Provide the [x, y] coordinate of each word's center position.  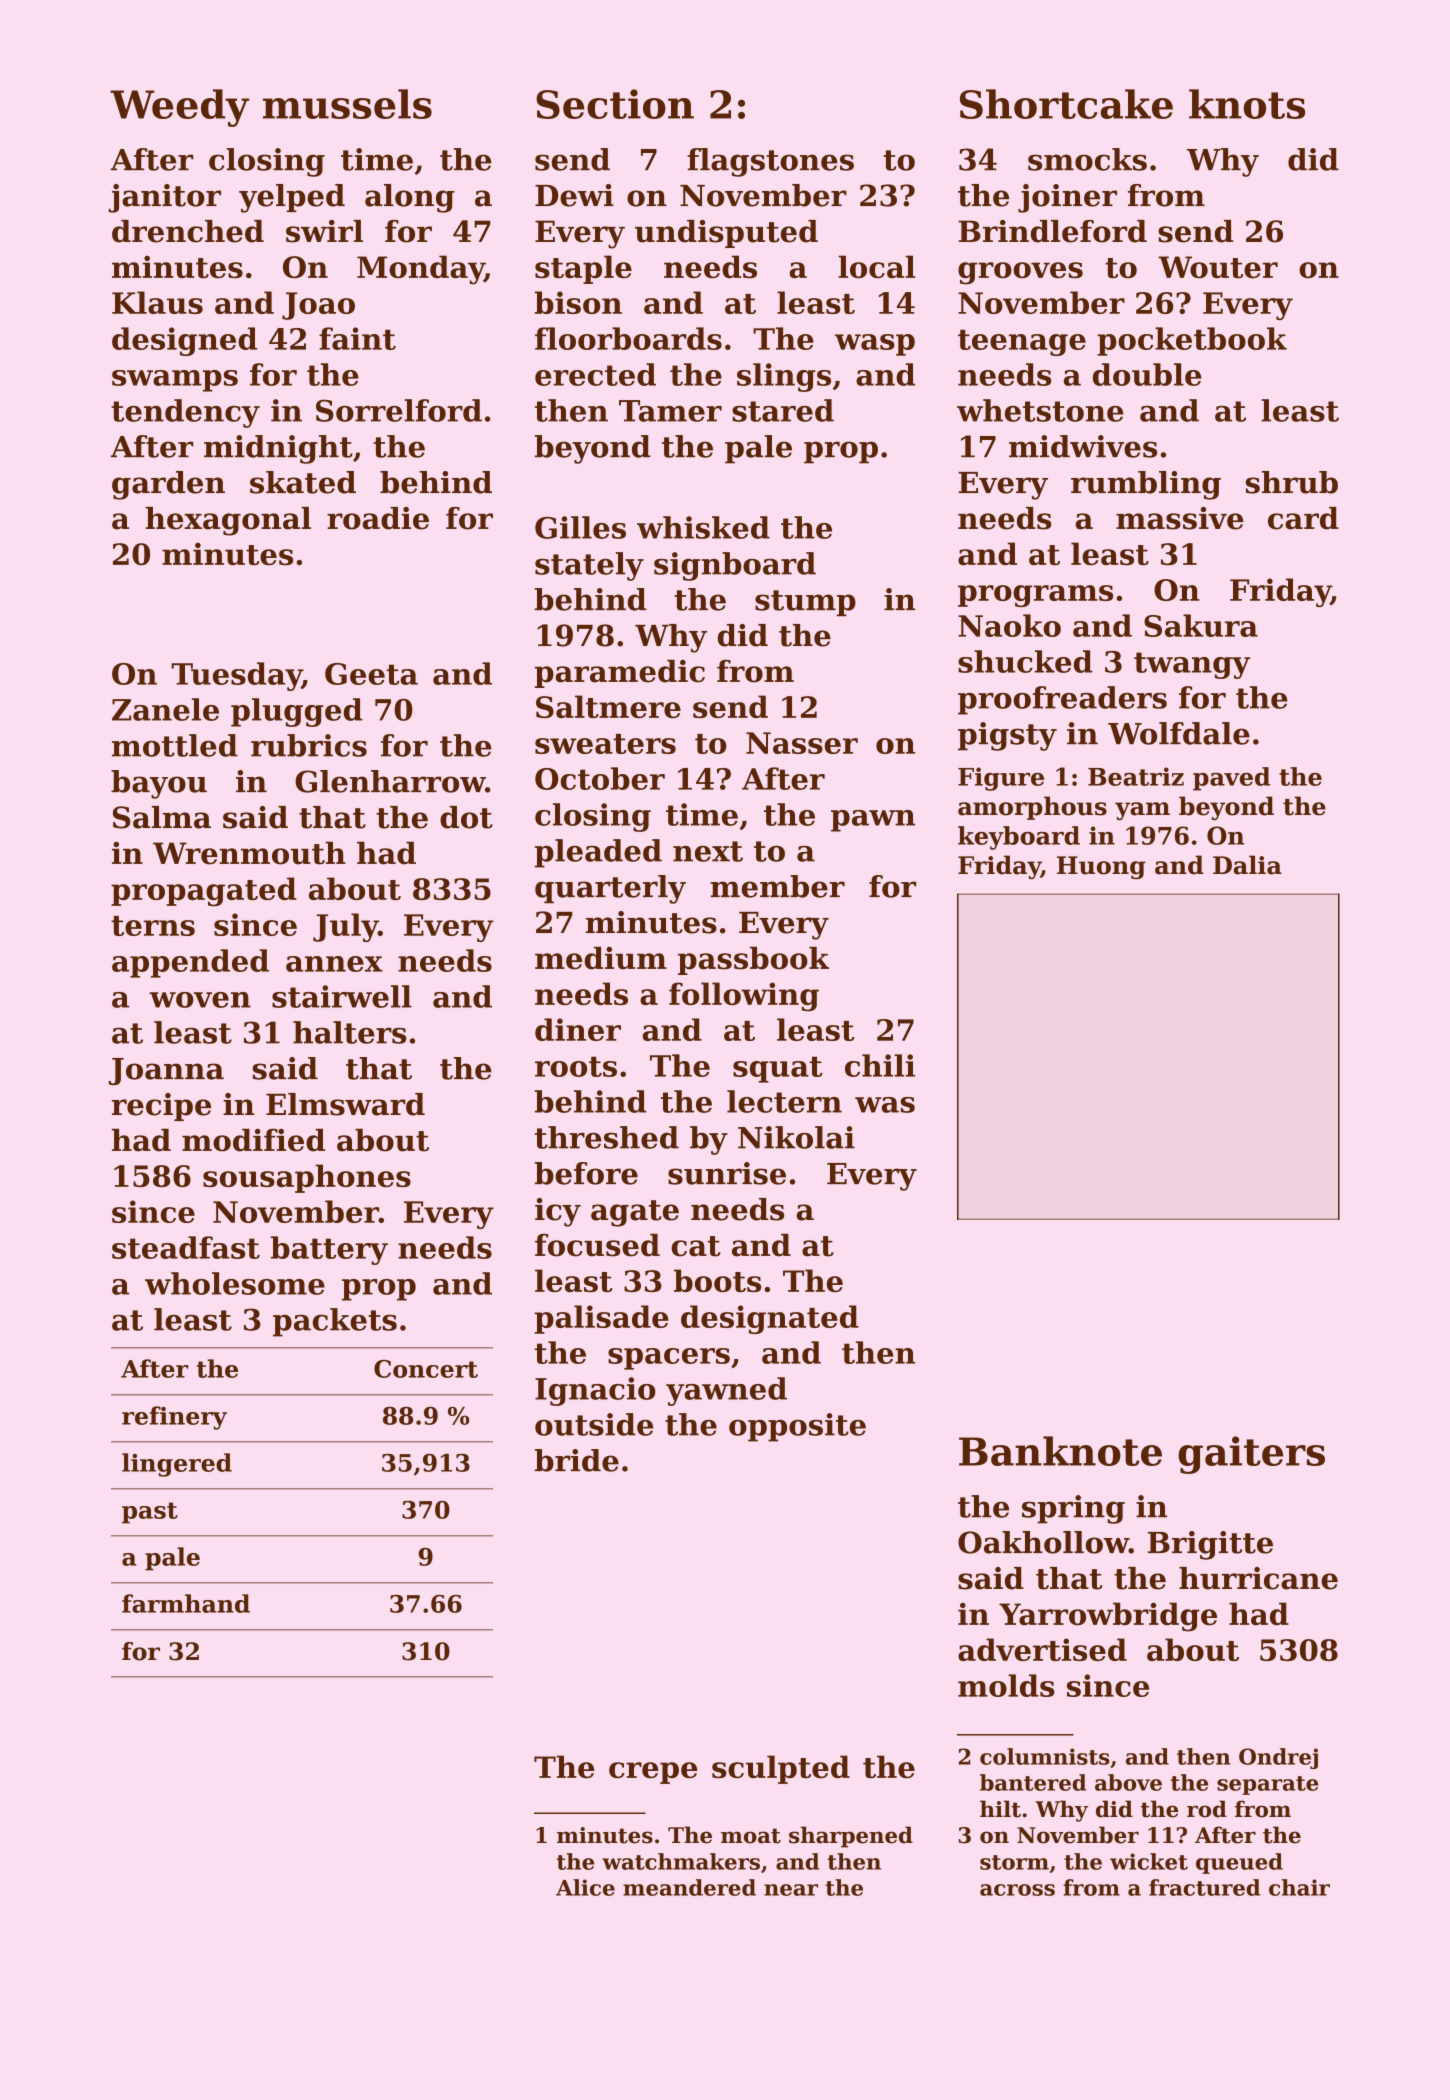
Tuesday [236, 676]
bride [577, 1460]
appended [190, 963]
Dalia [1247, 865]
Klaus [157, 302]
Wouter [1218, 267]
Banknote [1060, 1451]
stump [805, 603]
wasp [875, 345]
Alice [585, 1887]
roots [576, 1066]
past [150, 1513]
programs [1035, 596]
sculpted [781, 1769]
